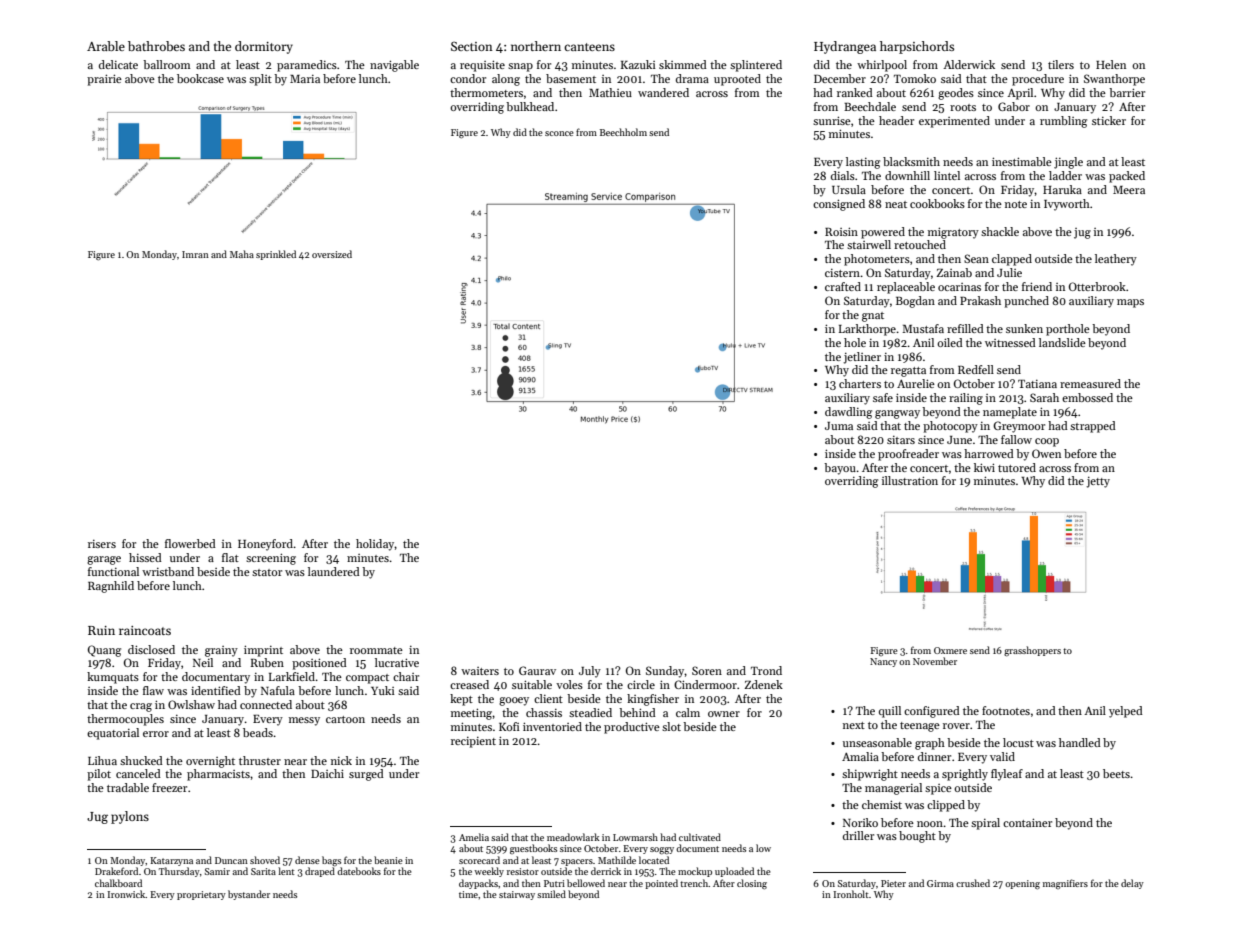 The image size is (1233, 952). I want to click on trench, so click(694, 883).
